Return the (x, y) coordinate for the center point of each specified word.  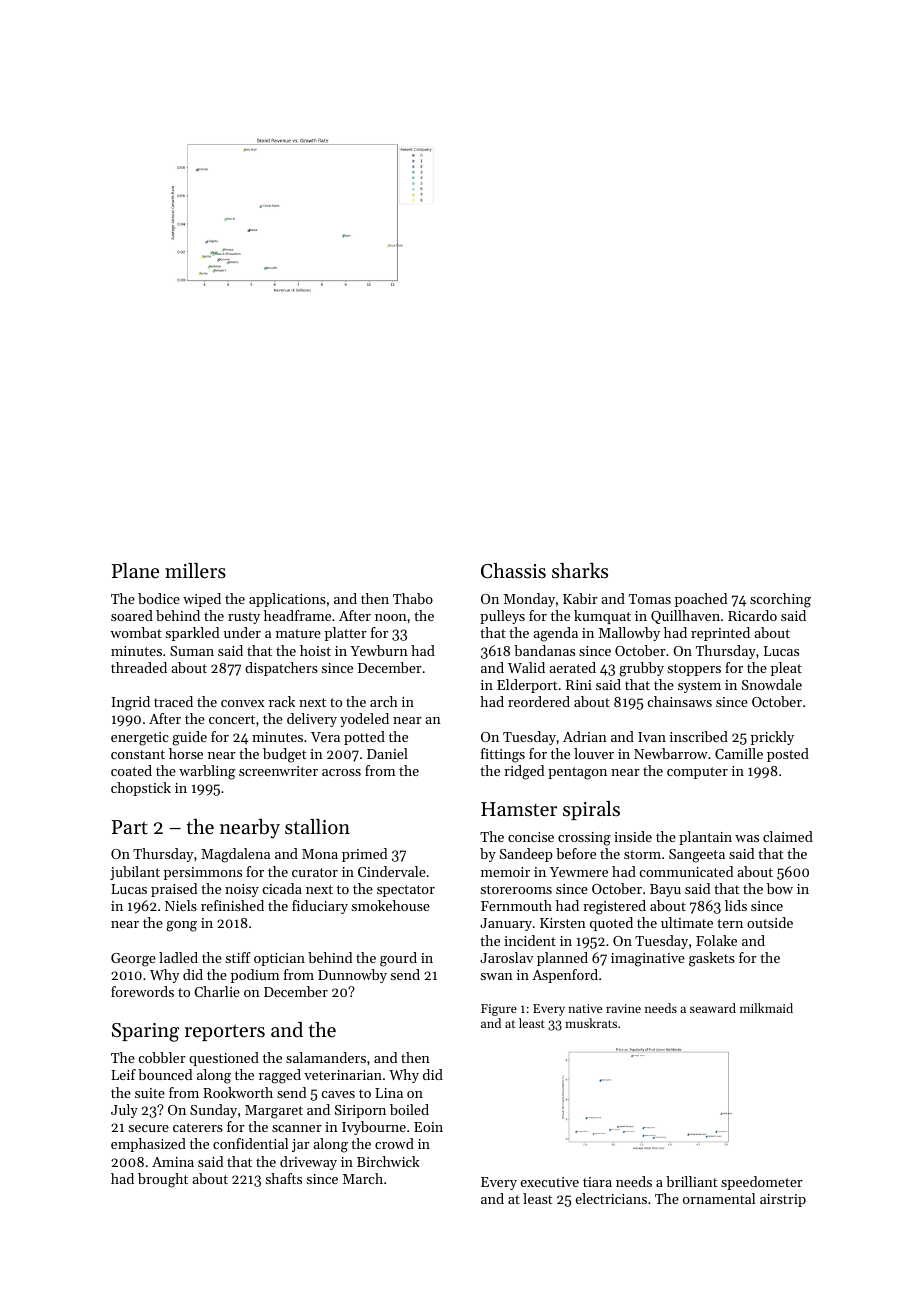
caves (338, 1094)
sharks (580, 571)
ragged (280, 1076)
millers (195, 571)
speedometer (762, 1183)
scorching (780, 600)
